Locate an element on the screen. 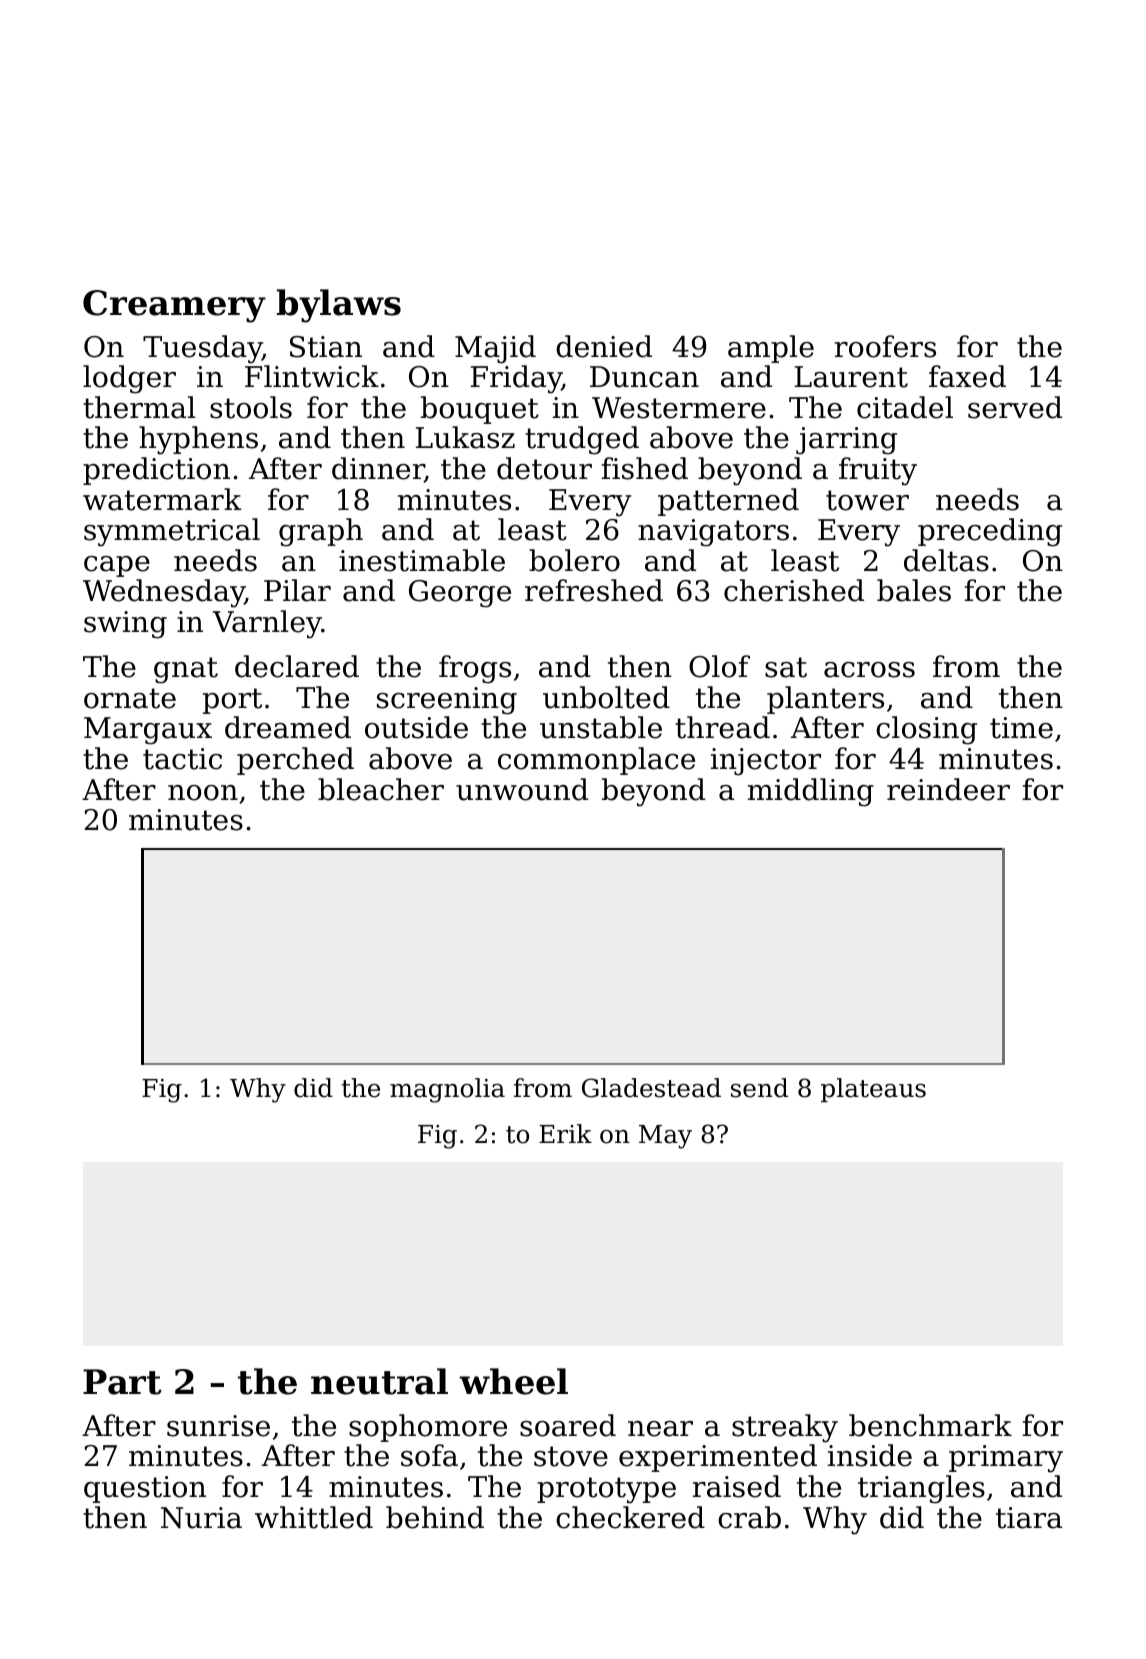 Image resolution: width=1146 pixels, height=1659 pixels. benchmark is located at coordinates (930, 1425).
